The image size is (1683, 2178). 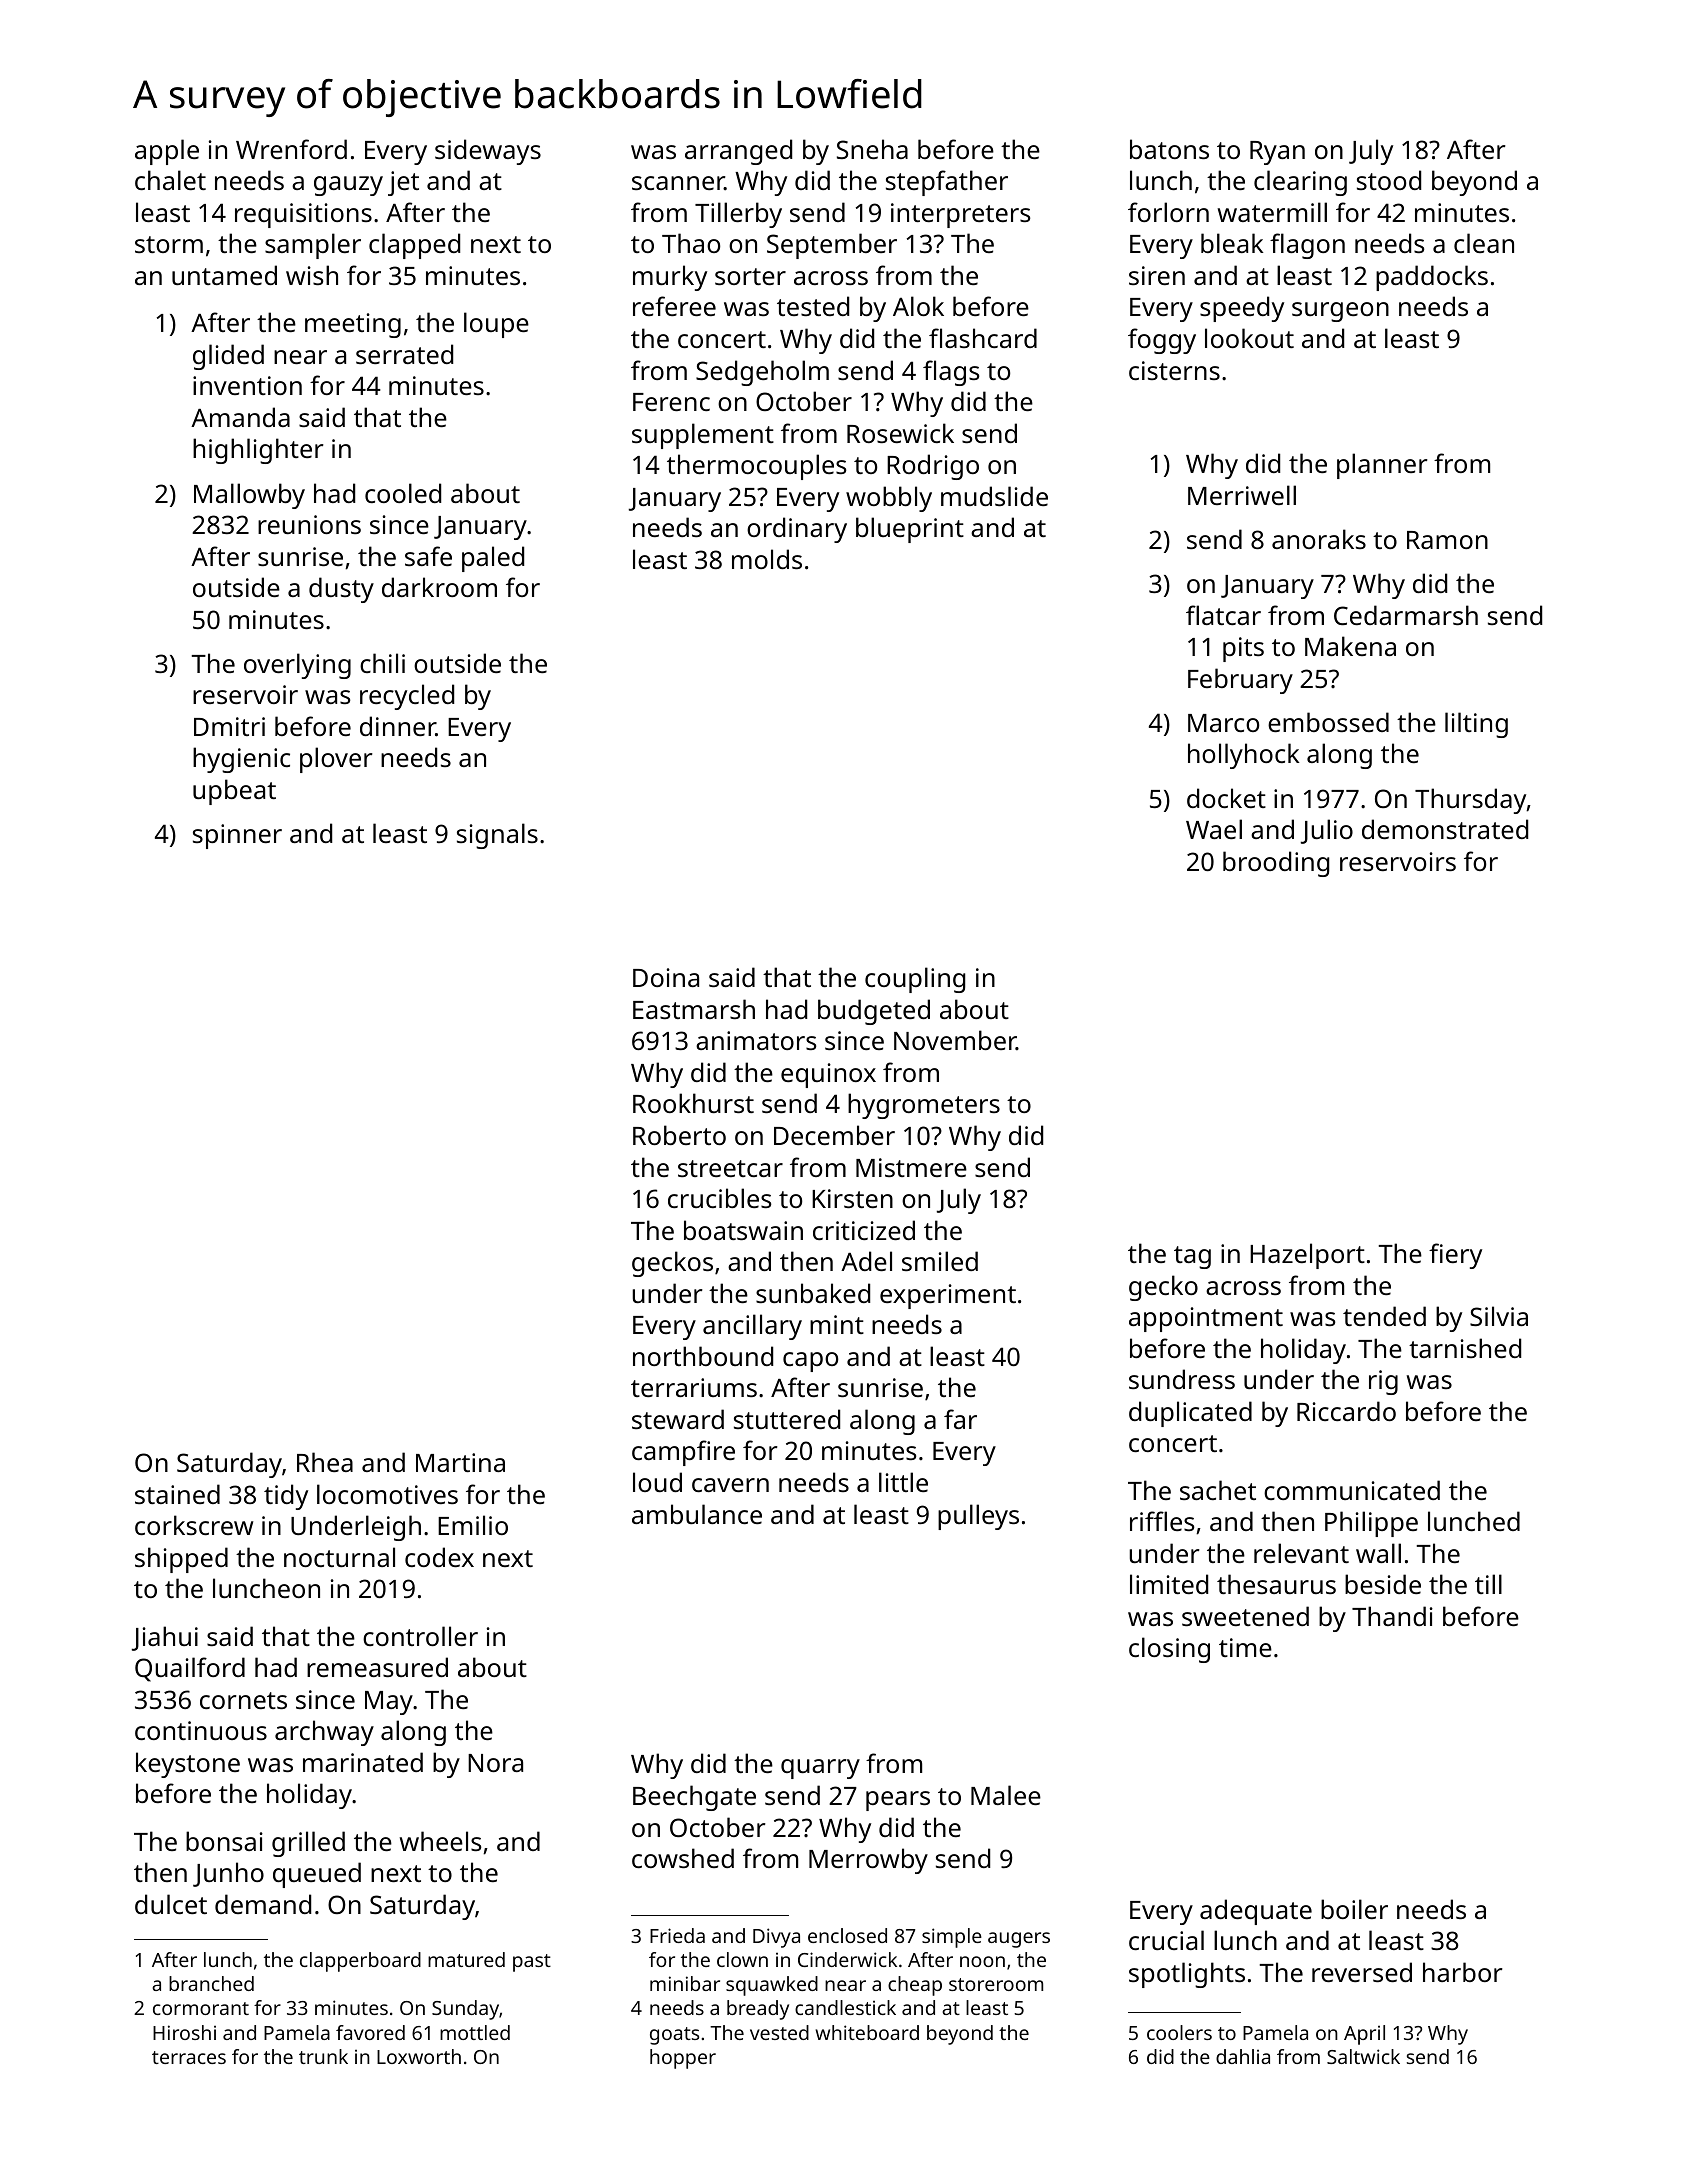 What do you see at coordinates (1223, 723) in the page?
I see `Marco` at bounding box center [1223, 723].
